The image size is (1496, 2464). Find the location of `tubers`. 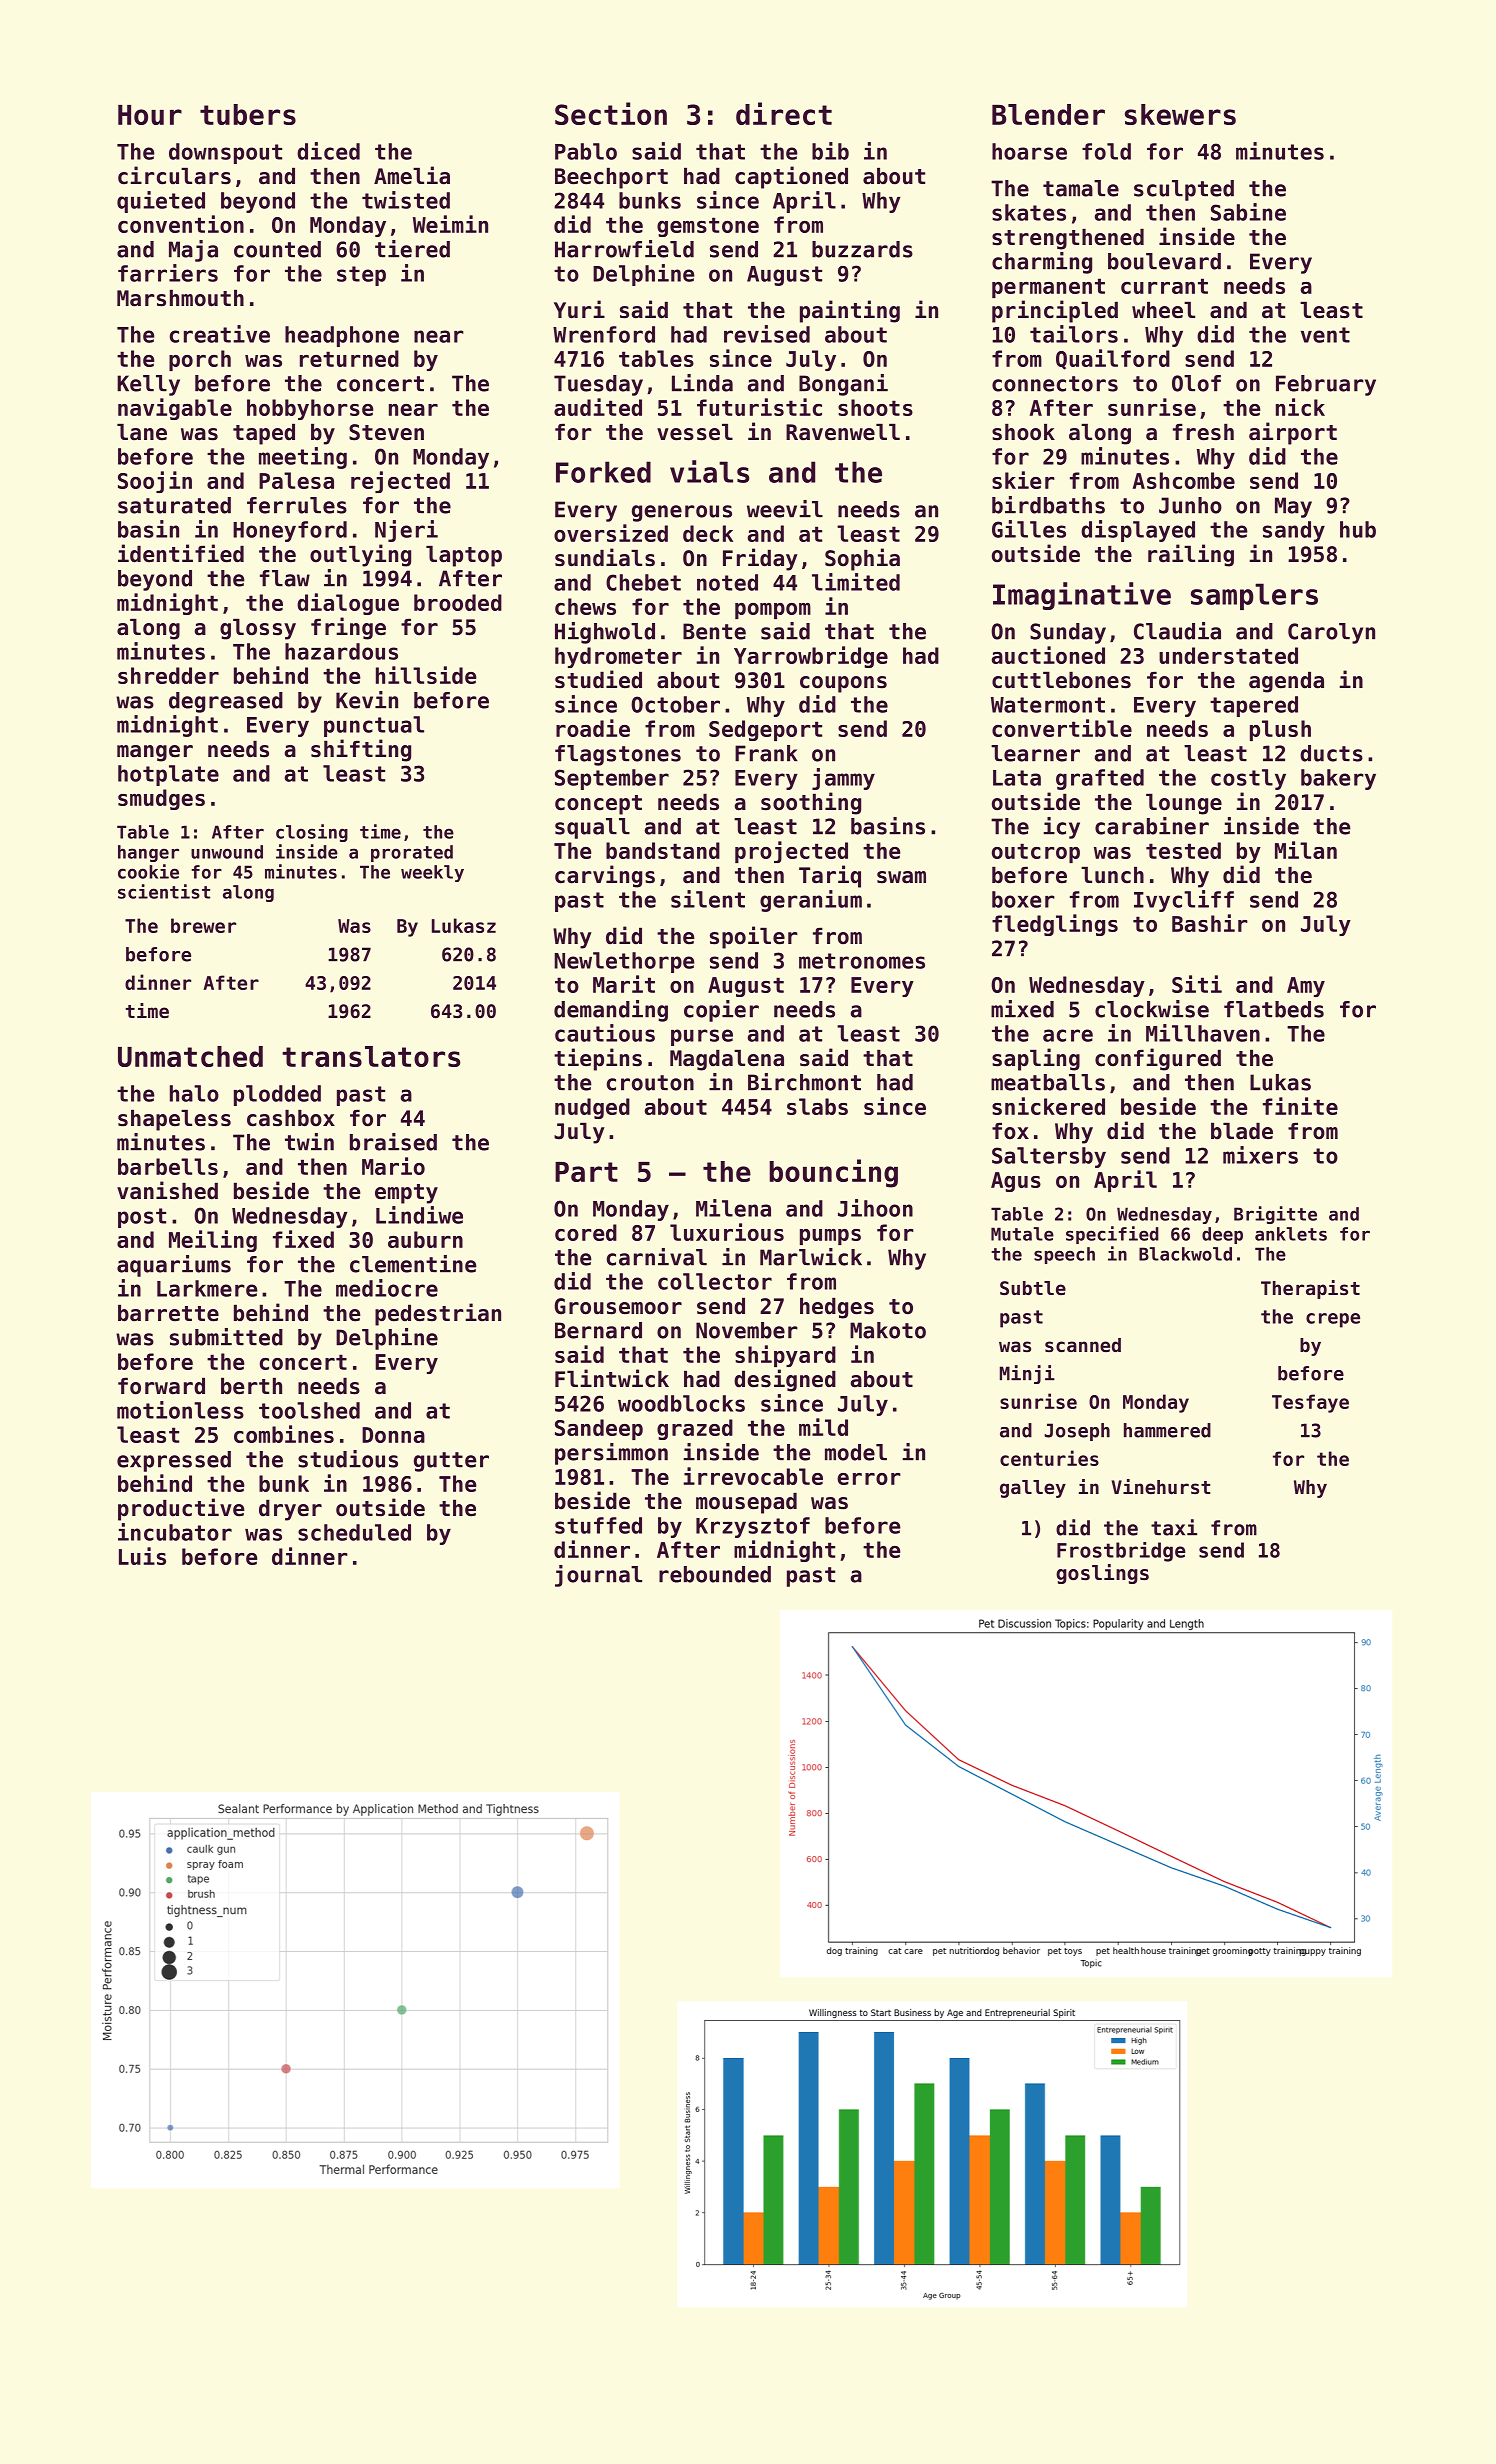

tubers is located at coordinates (248, 114).
